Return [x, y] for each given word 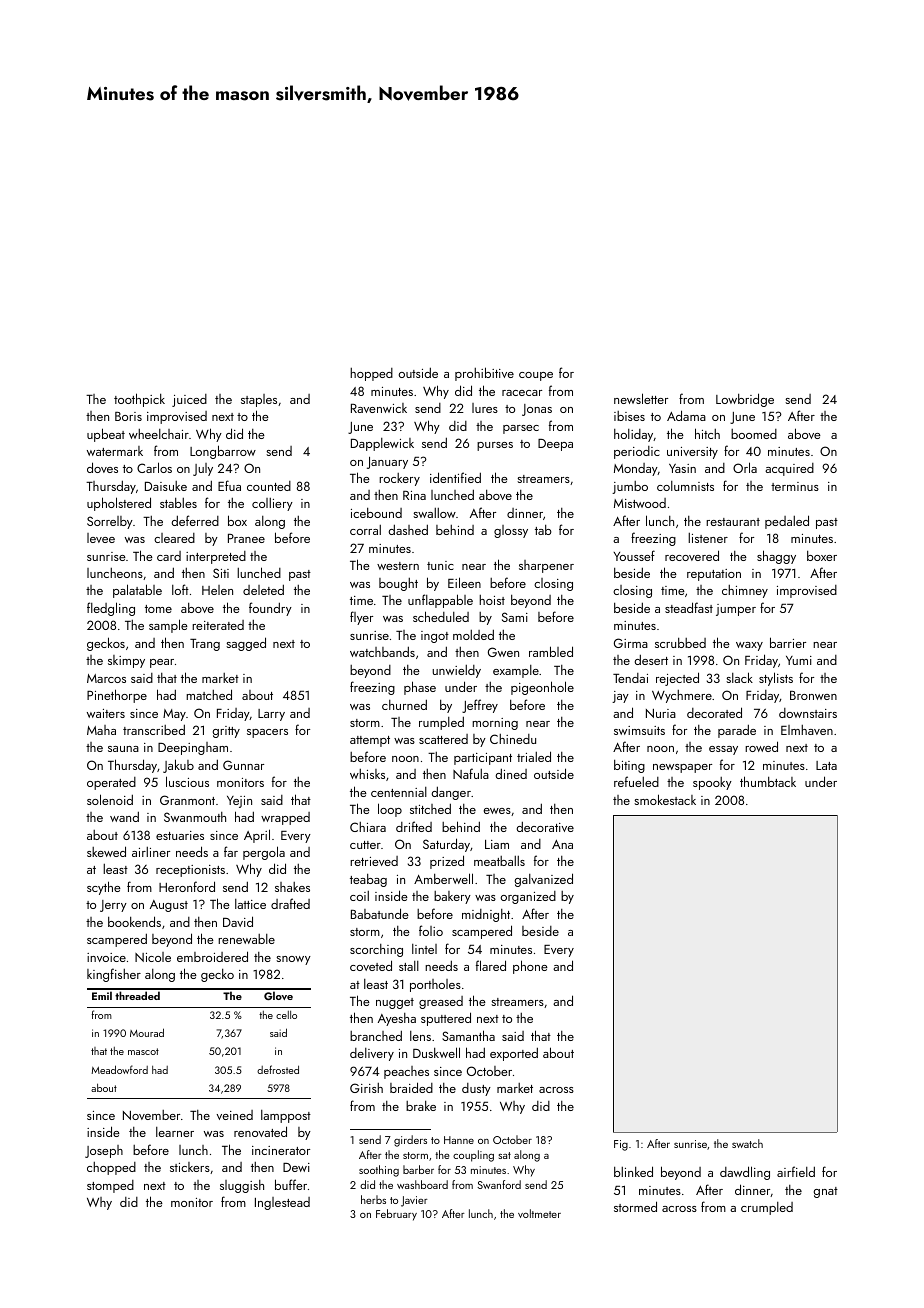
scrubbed [680, 643]
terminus [795, 486]
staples [259, 400]
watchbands [382, 651]
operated [111, 783]
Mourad [147, 1032]
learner [175, 1132]
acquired [789, 469]
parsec [521, 429]
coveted [371, 965]
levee [101, 538]
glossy [511, 531]
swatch [747, 1143]
